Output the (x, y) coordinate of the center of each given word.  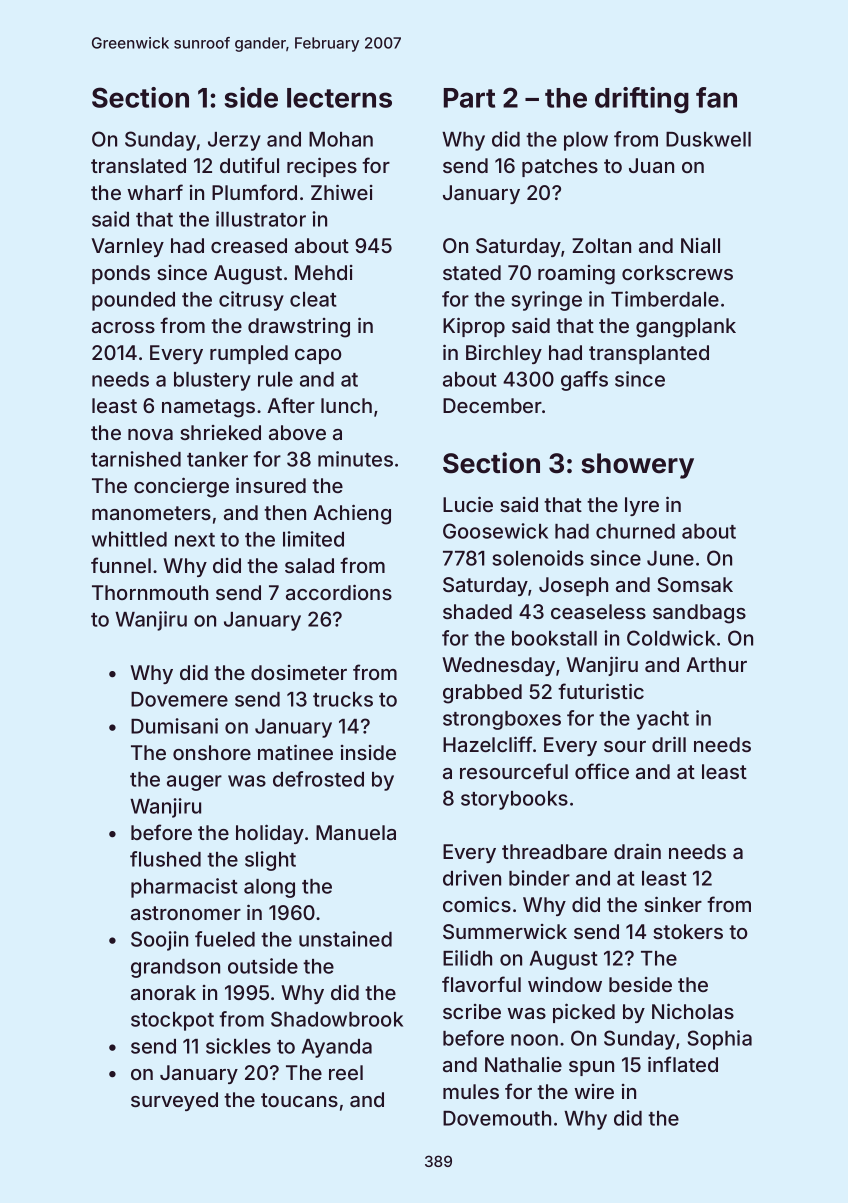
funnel (121, 565)
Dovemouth (497, 1118)
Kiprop (474, 327)
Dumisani (174, 726)
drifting (642, 100)
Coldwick (671, 638)
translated (138, 165)
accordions (339, 592)
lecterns (339, 98)
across (123, 327)
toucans (299, 1100)
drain (637, 851)
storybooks (514, 800)
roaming (576, 275)
